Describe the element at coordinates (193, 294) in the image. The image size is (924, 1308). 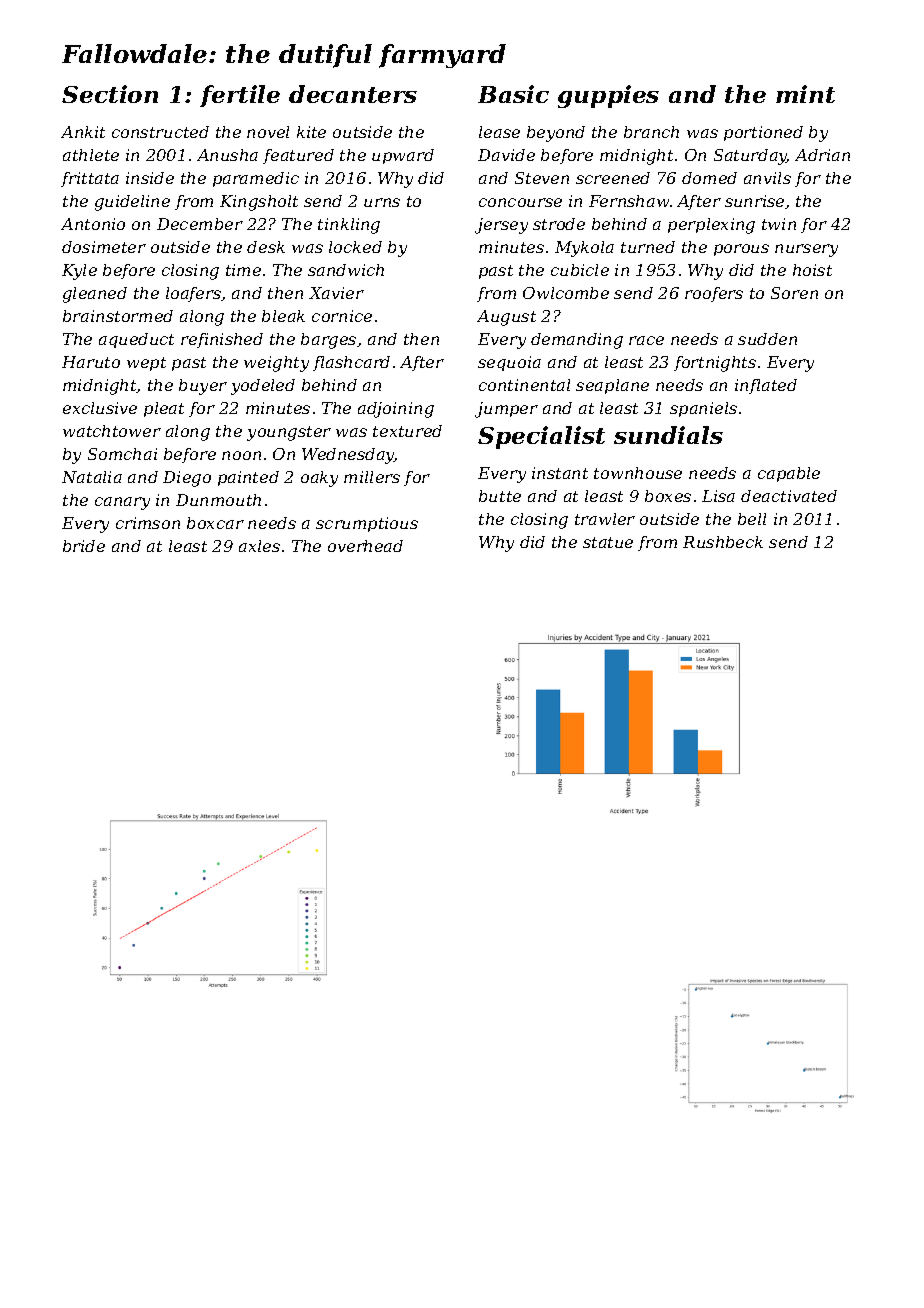
I see `loafers` at that location.
